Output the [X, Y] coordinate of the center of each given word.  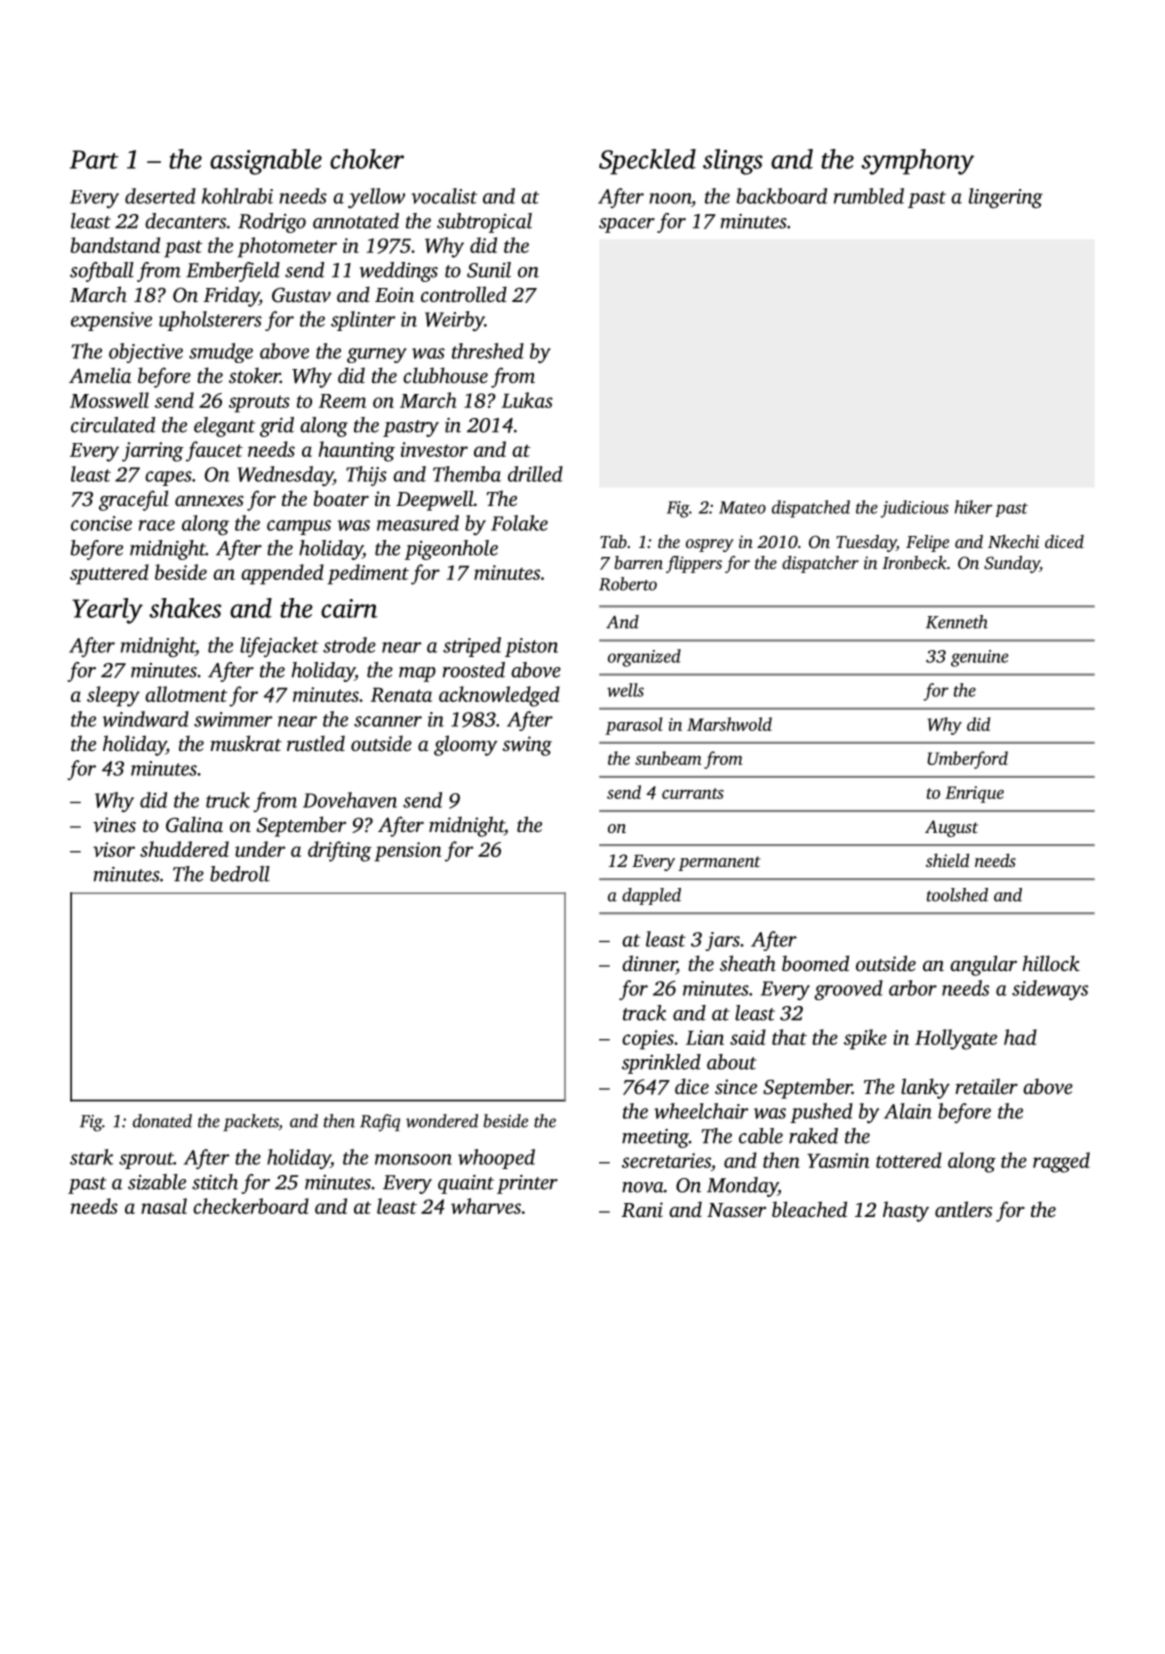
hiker [973, 507]
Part [94, 159]
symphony [917, 162]
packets [251, 1122]
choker [367, 159]
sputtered [109, 574]
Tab [613, 541]
